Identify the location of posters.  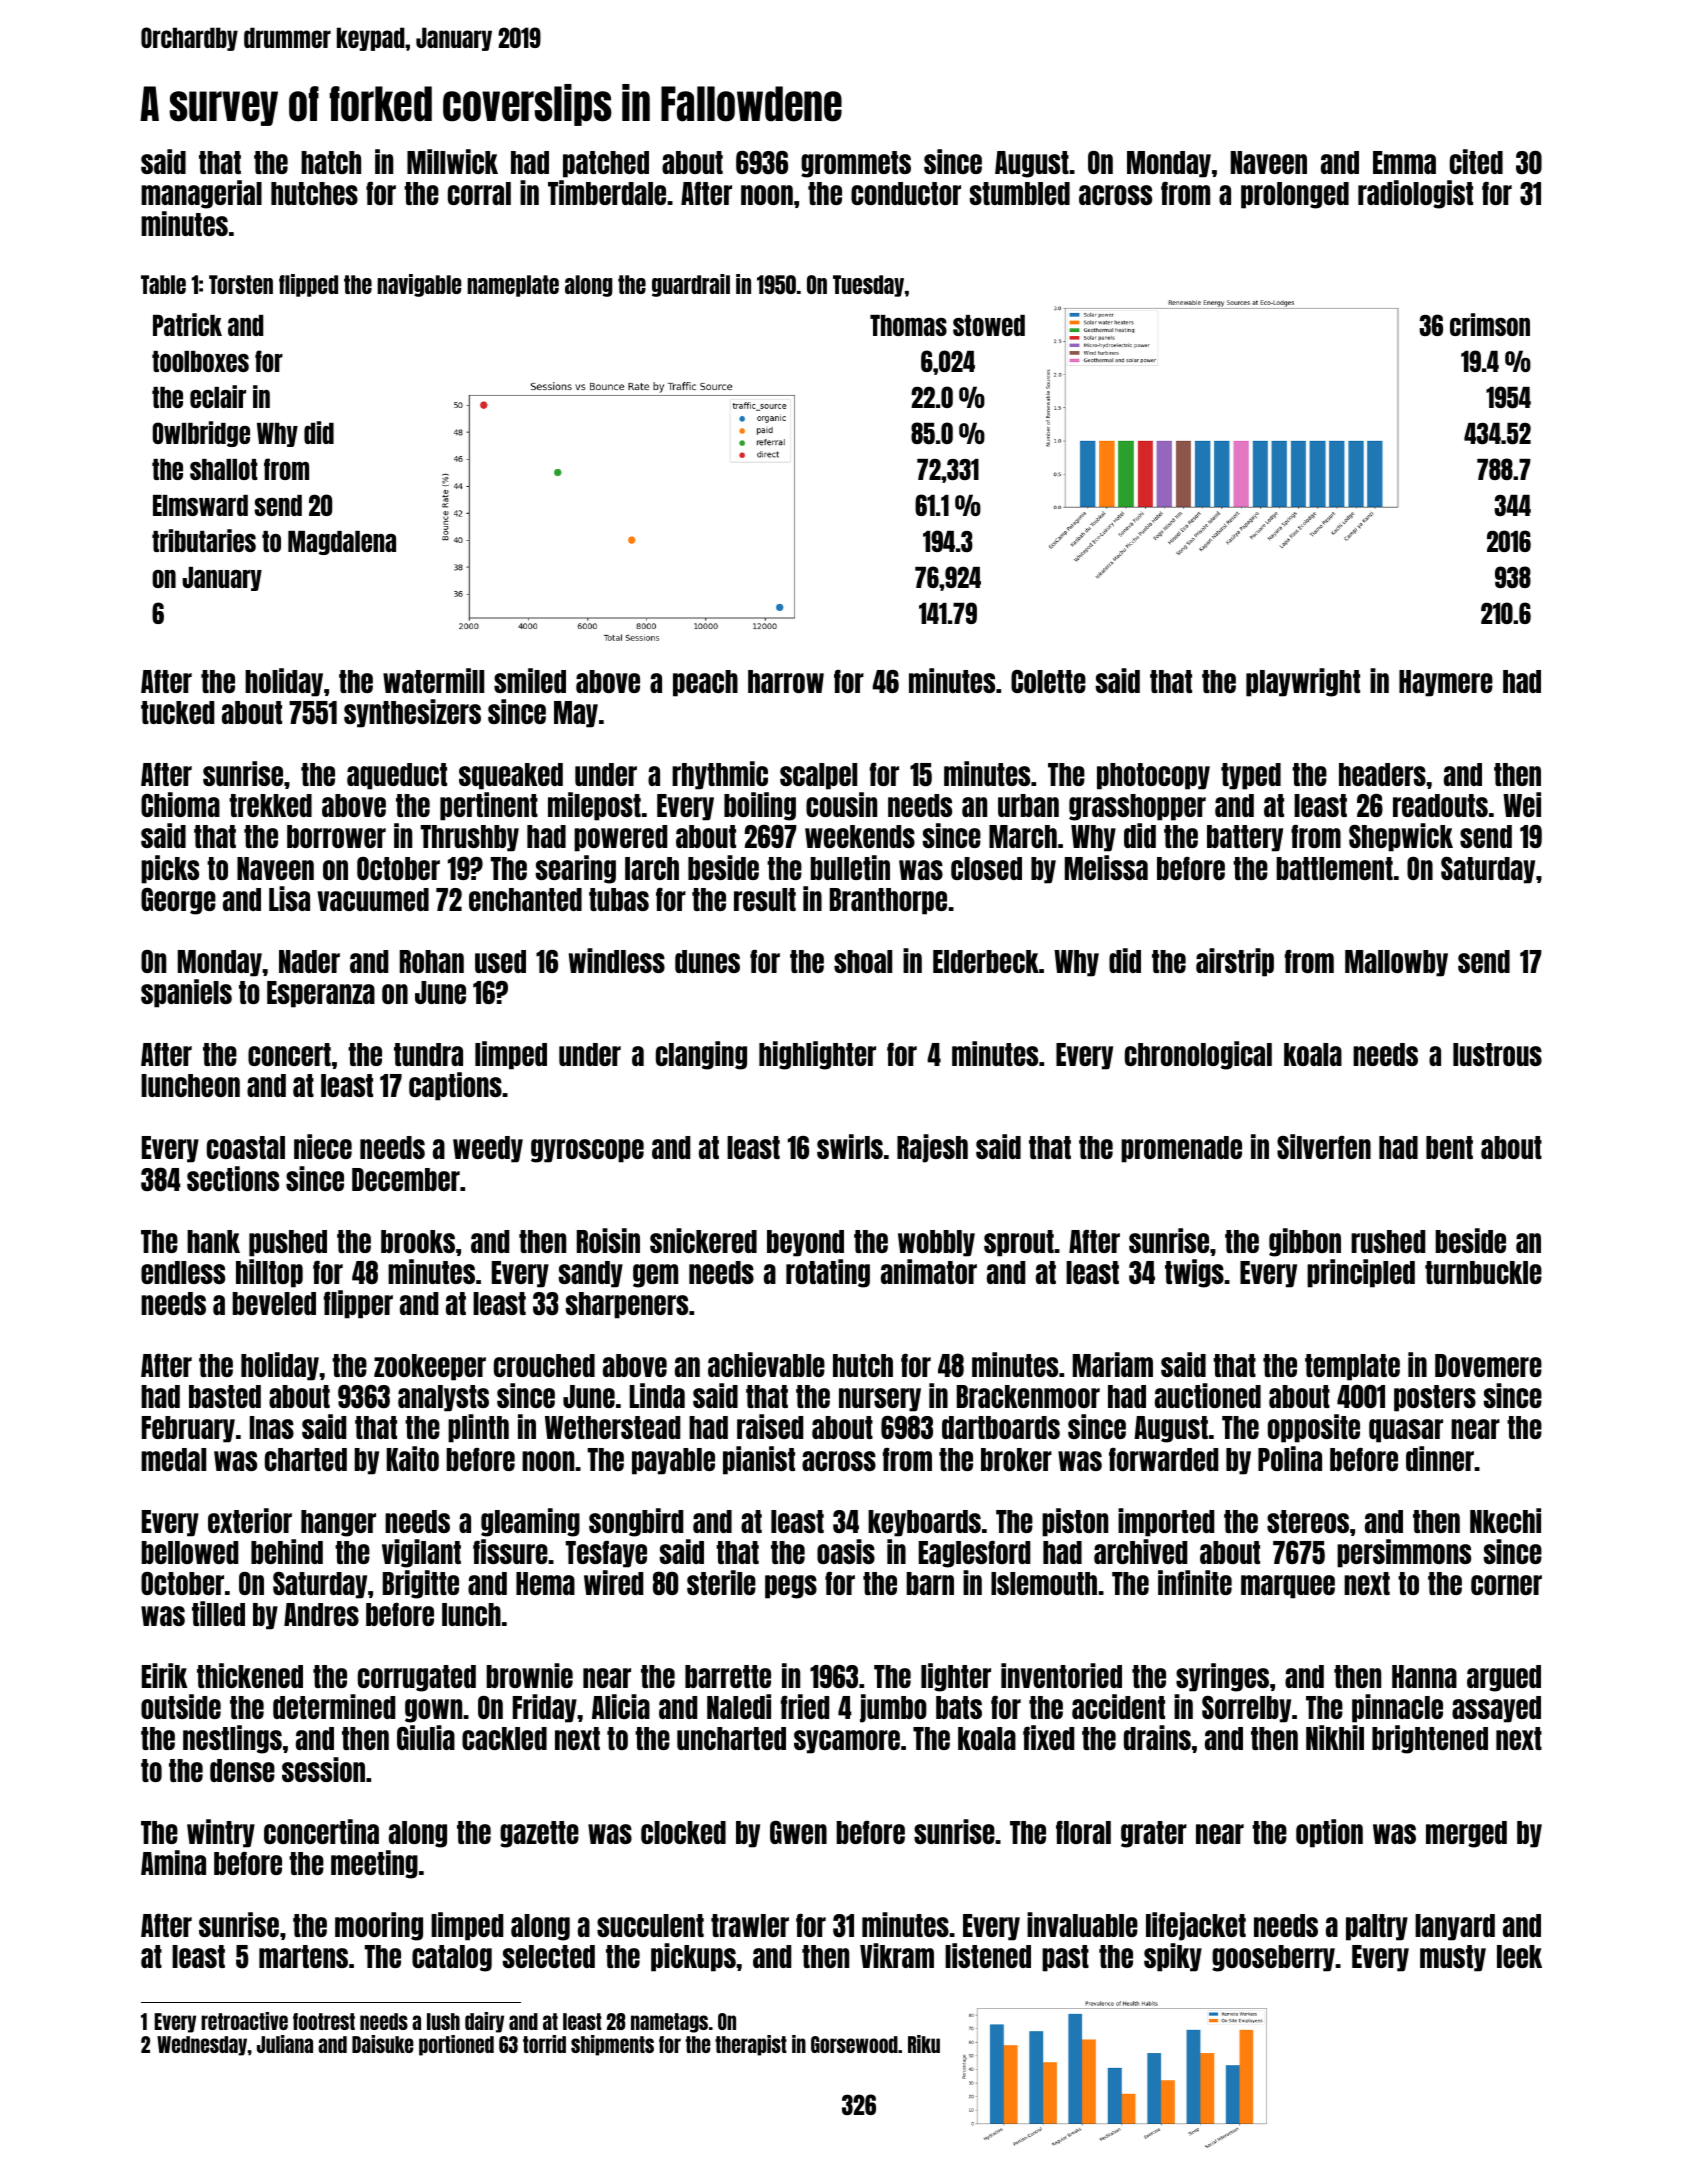
(1435, 1398).
